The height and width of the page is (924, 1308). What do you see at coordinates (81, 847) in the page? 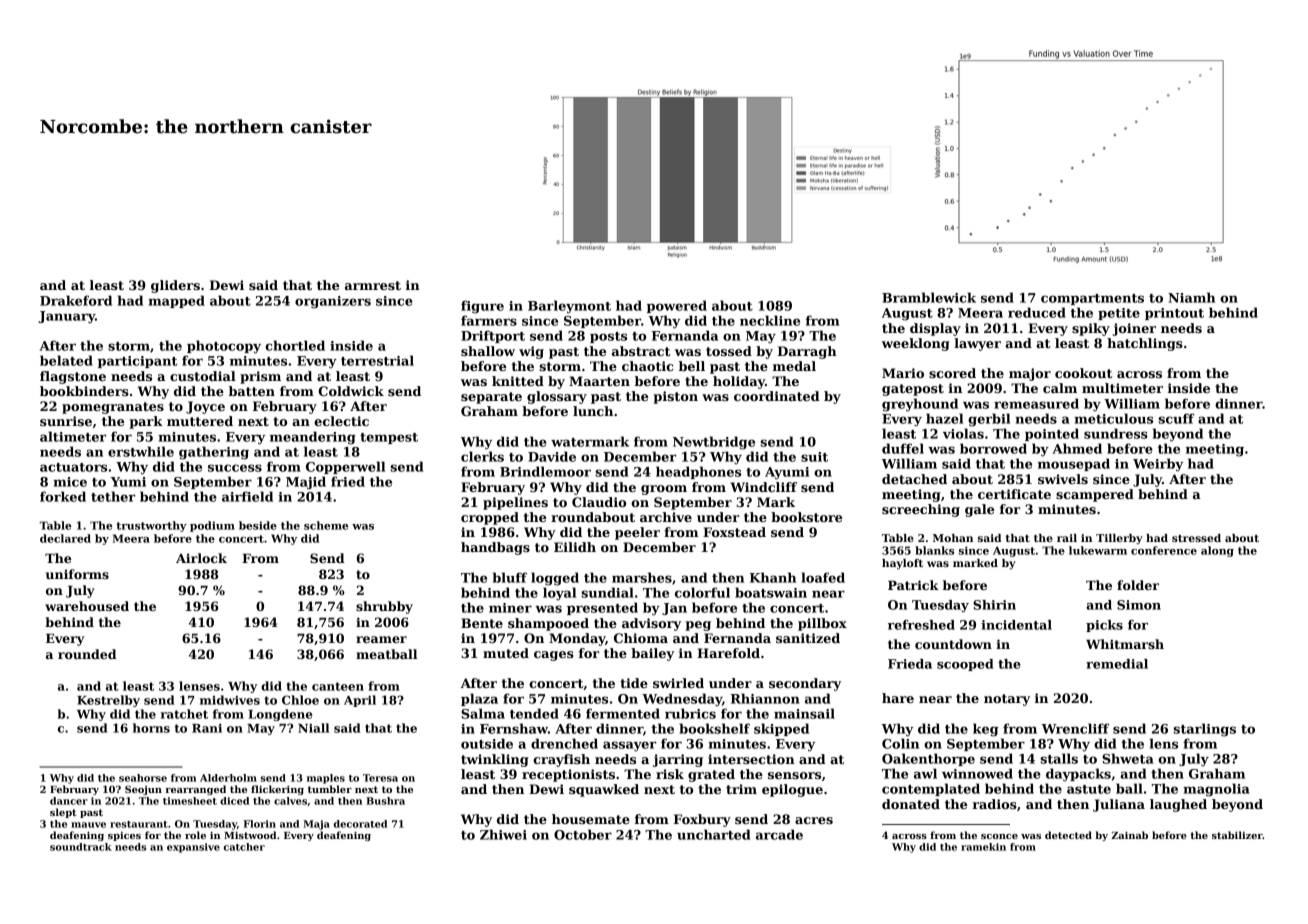
I see `soundtrack` at bounding box center [81, 847].
